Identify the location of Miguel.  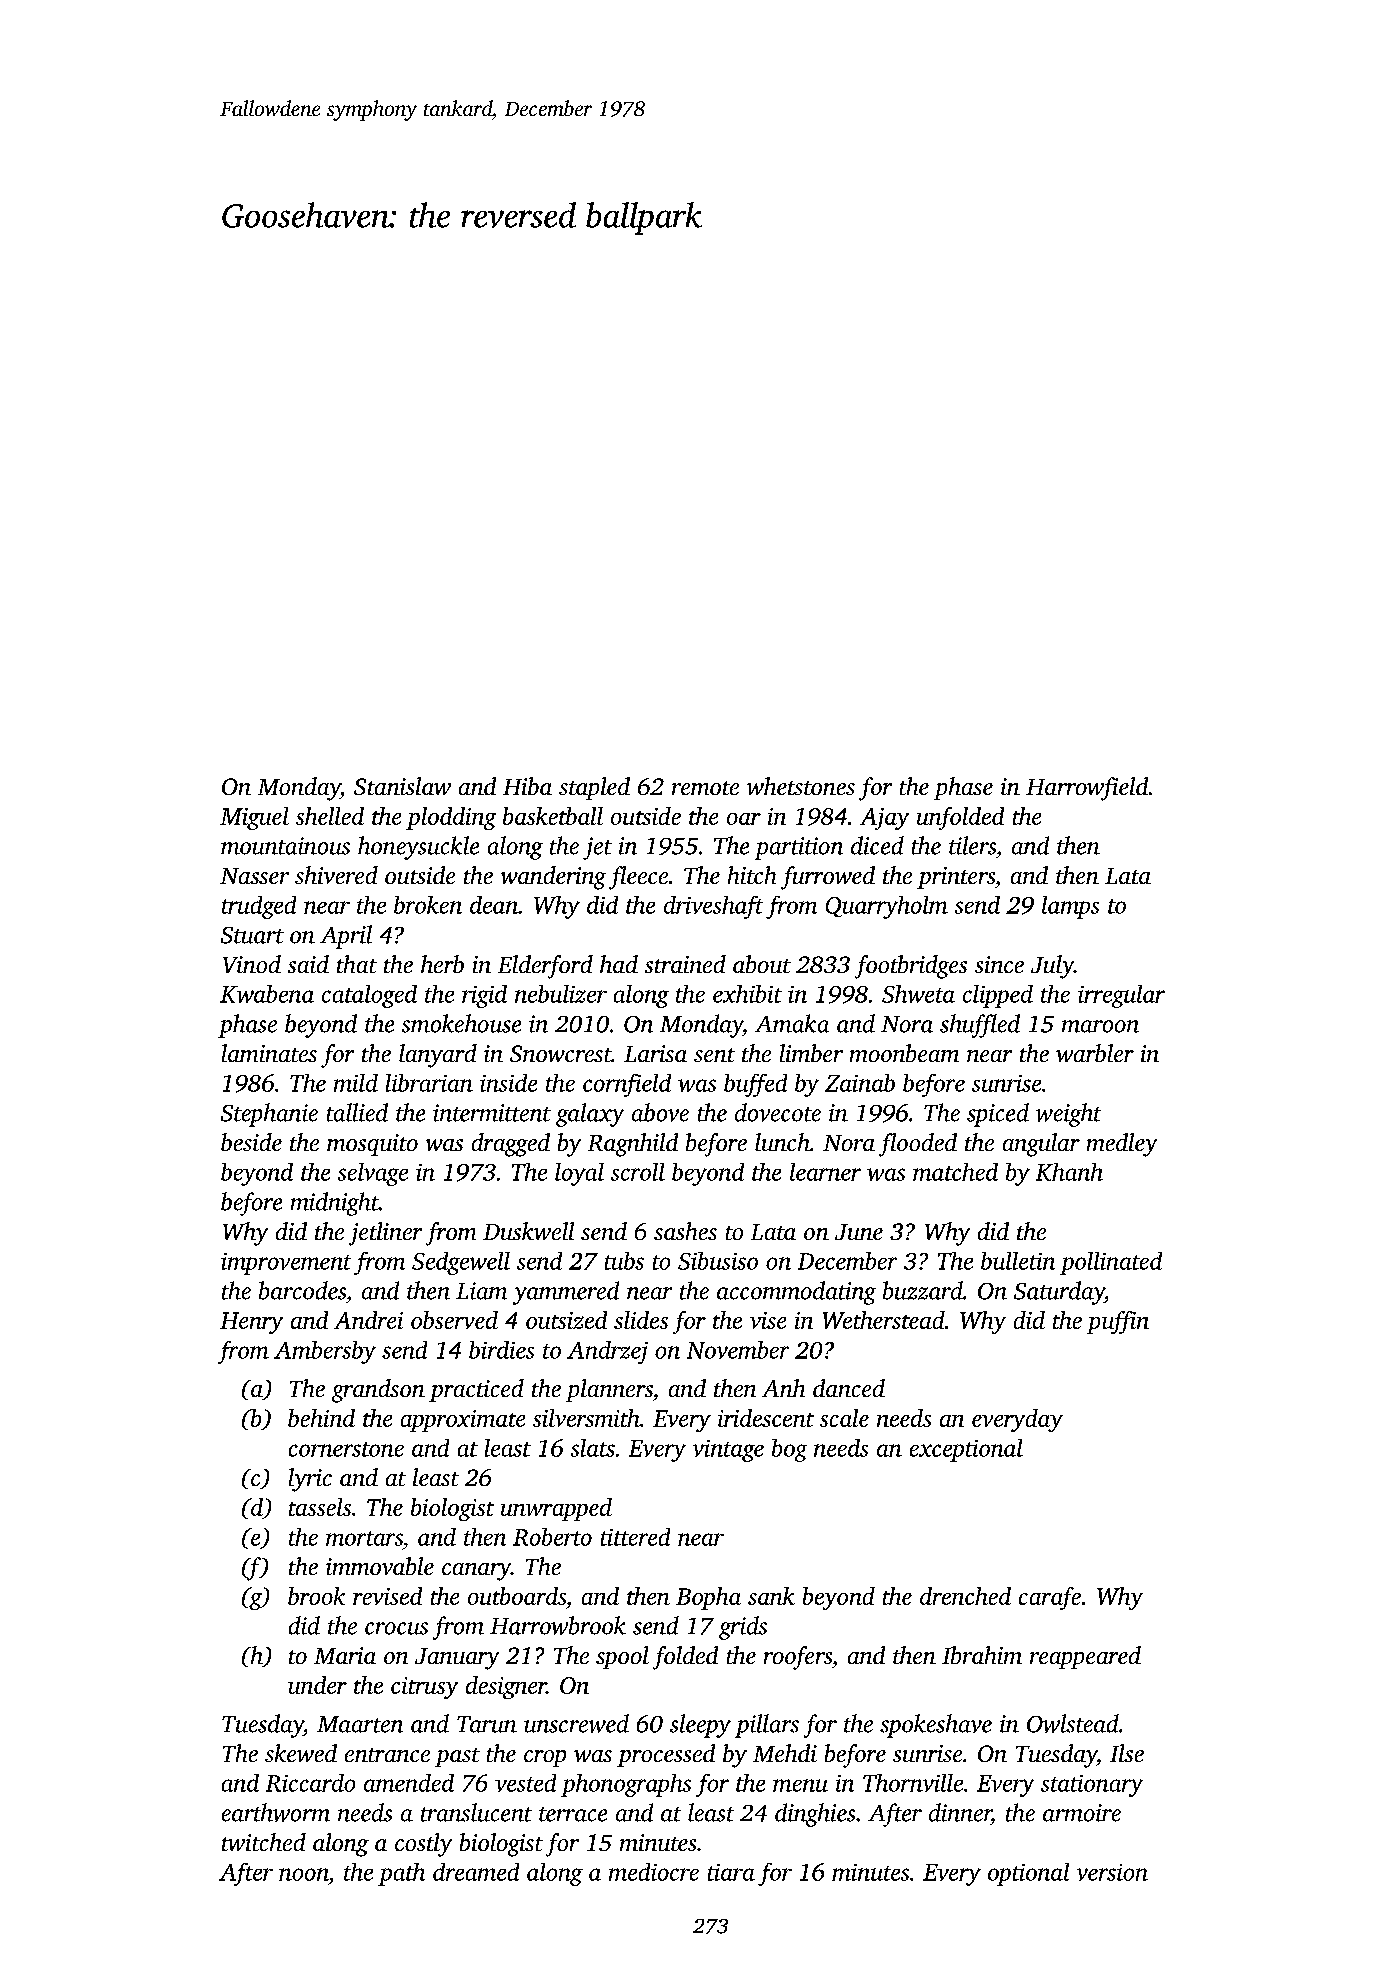
(254, 818).
